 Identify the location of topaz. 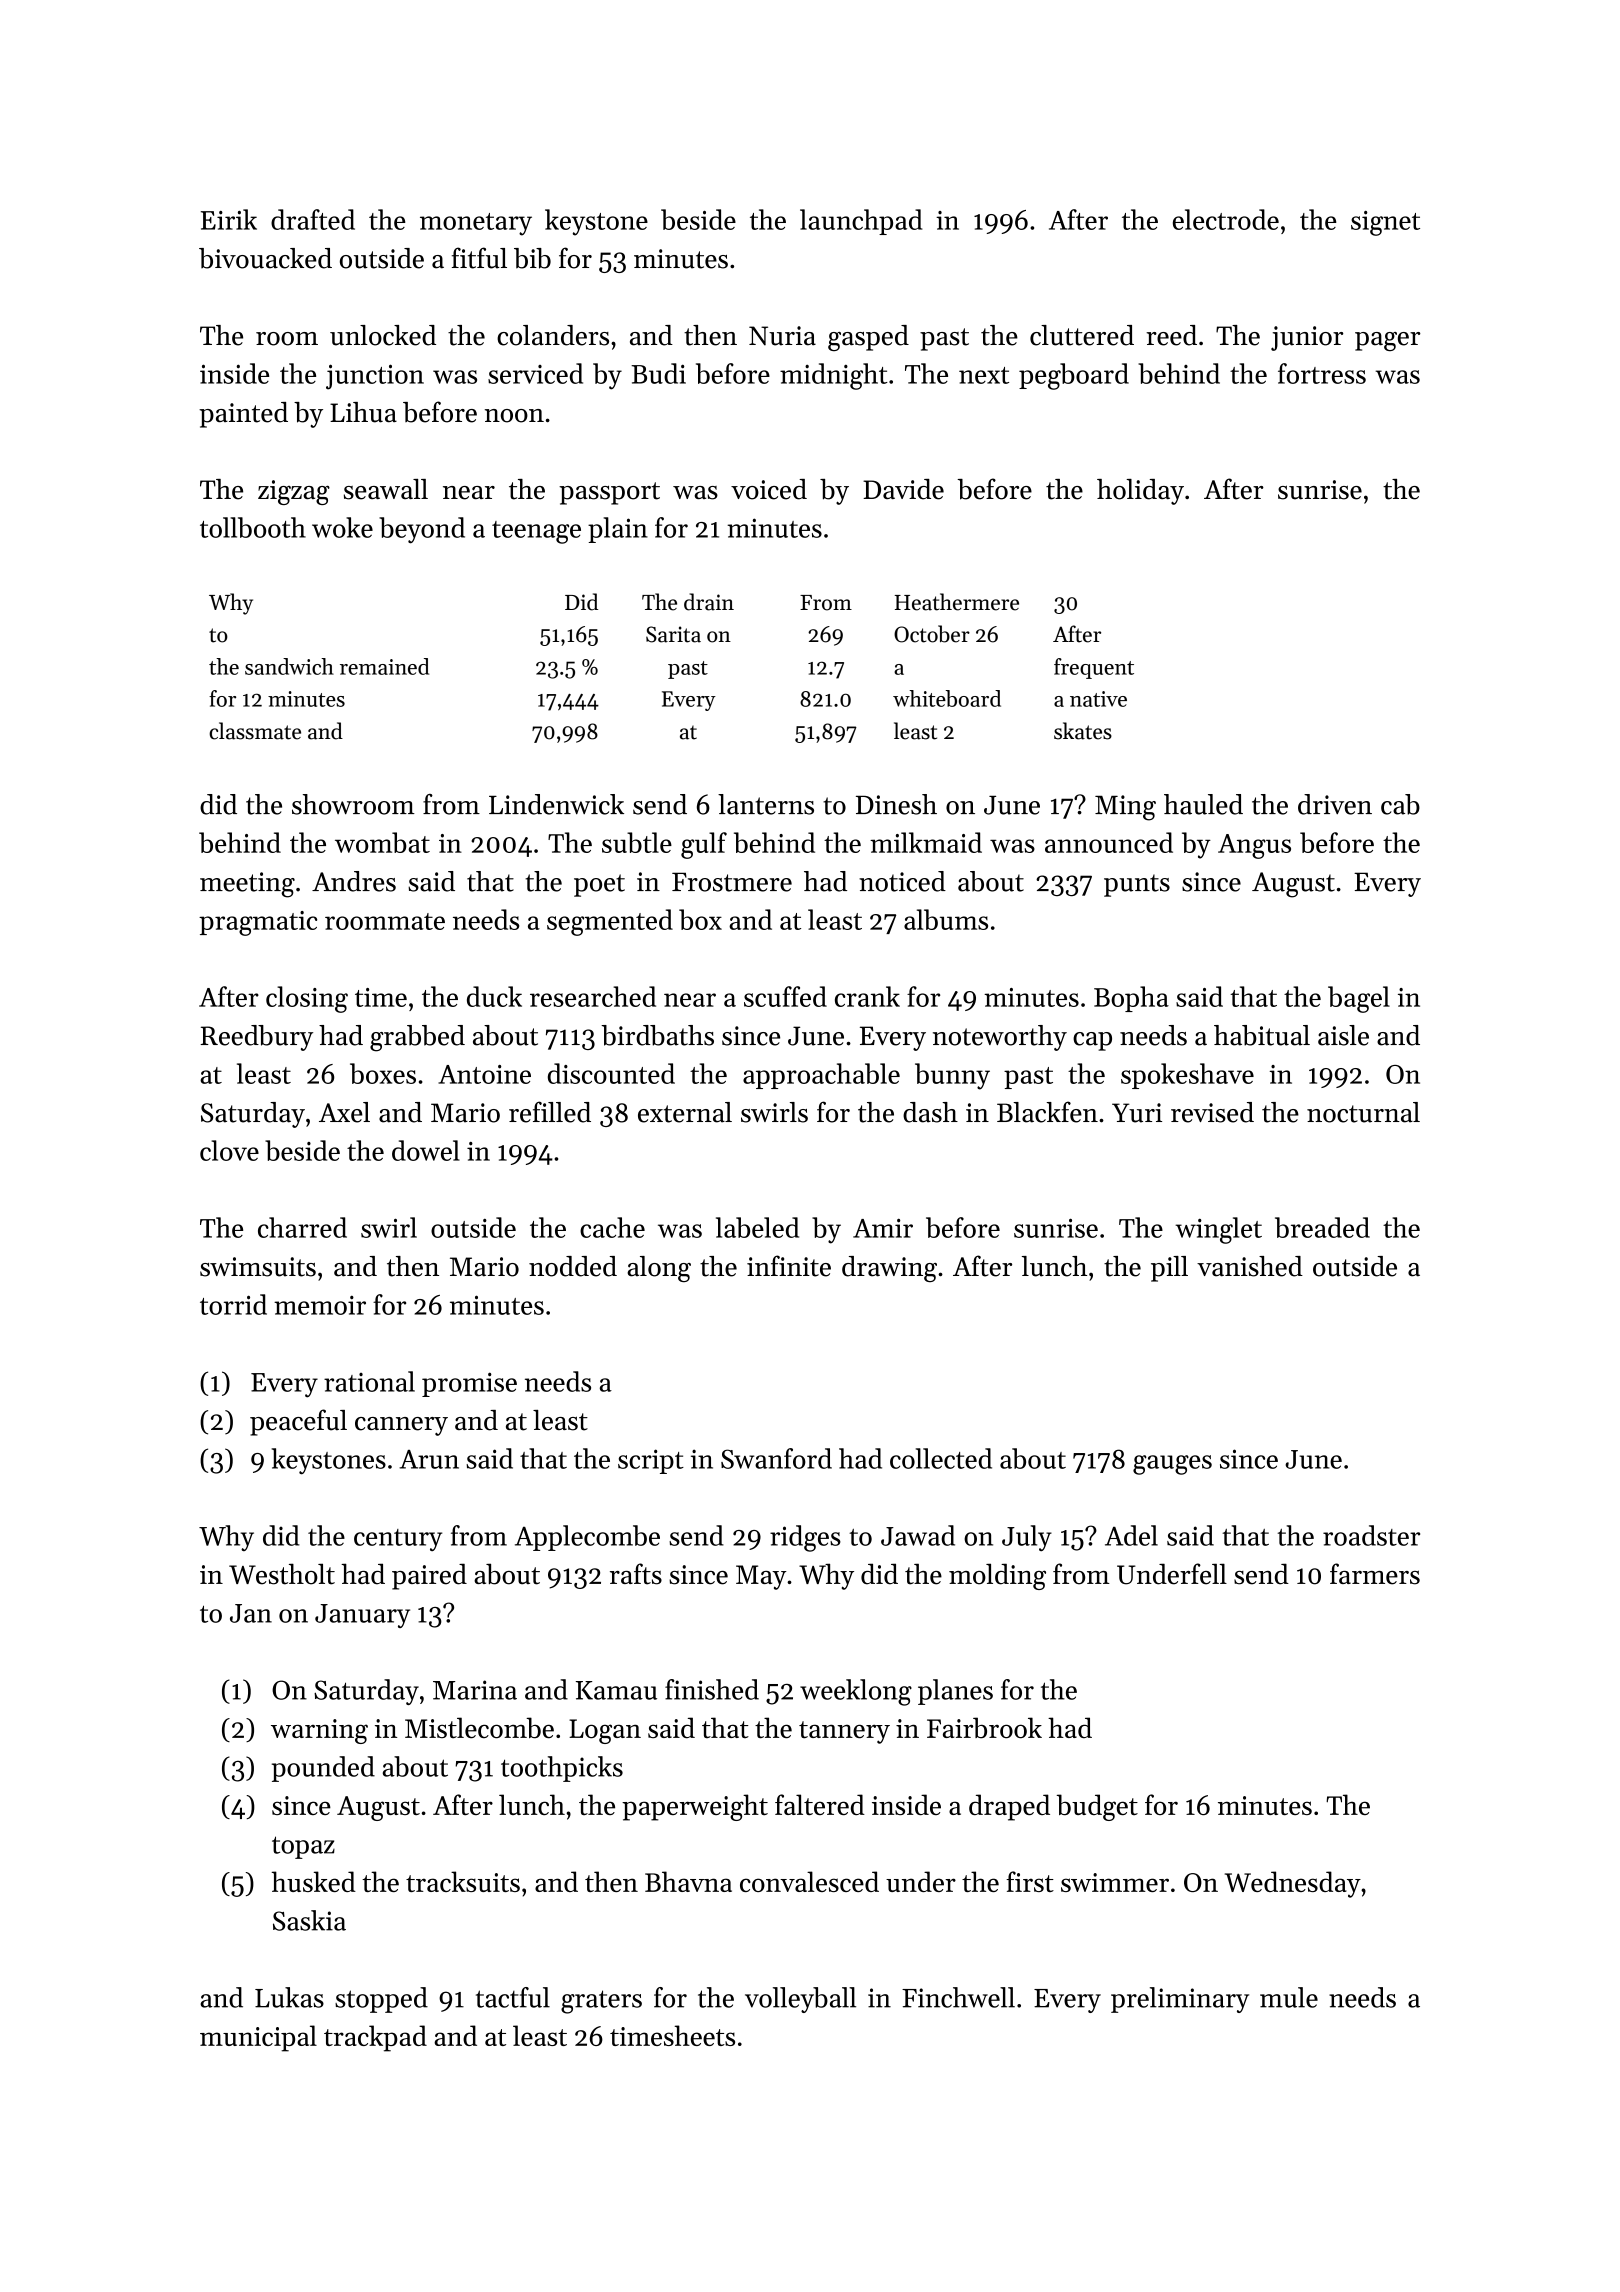
(303, 1847).
